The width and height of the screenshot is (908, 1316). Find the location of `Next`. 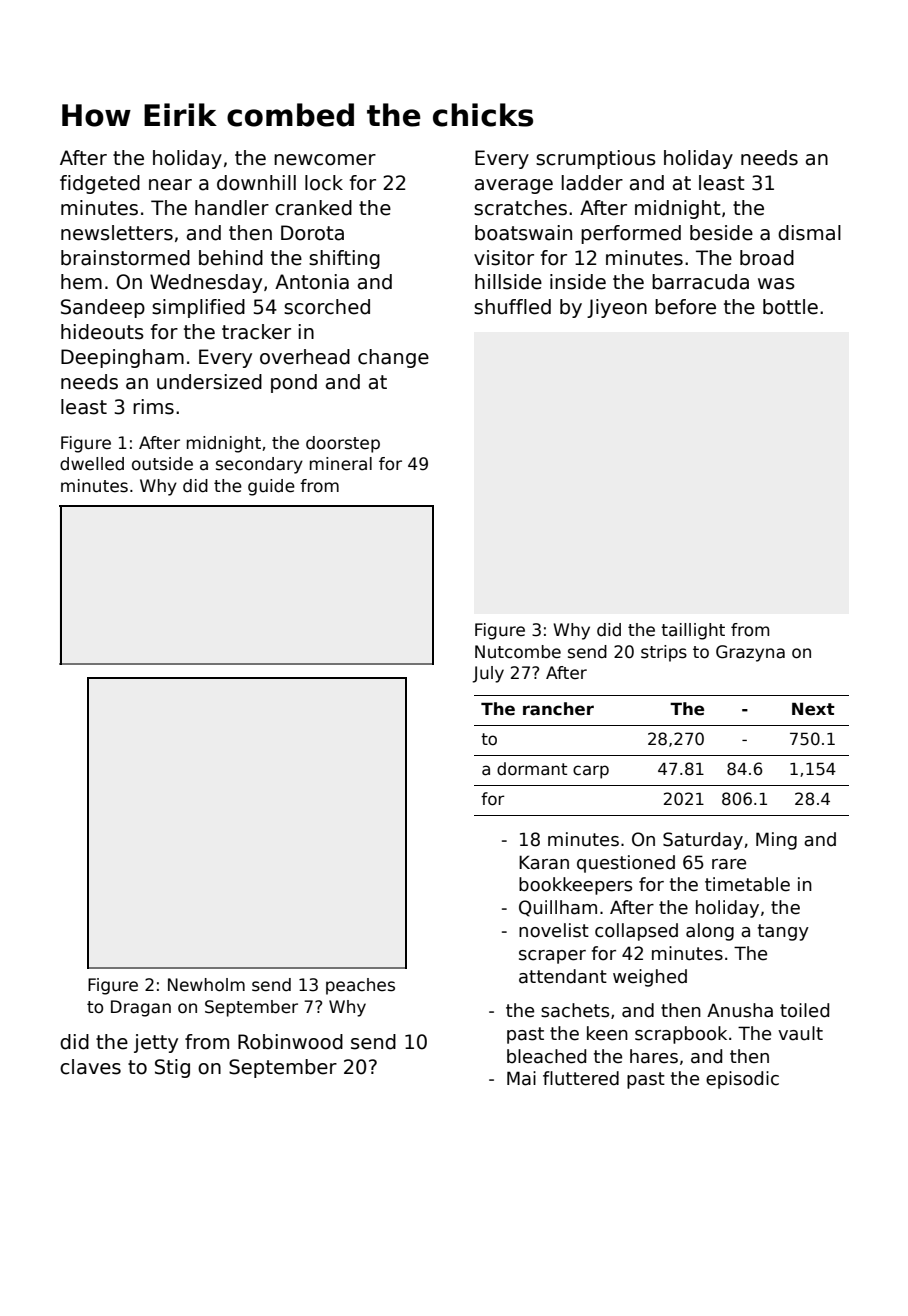

Next is located at coordinates (813, 709).
